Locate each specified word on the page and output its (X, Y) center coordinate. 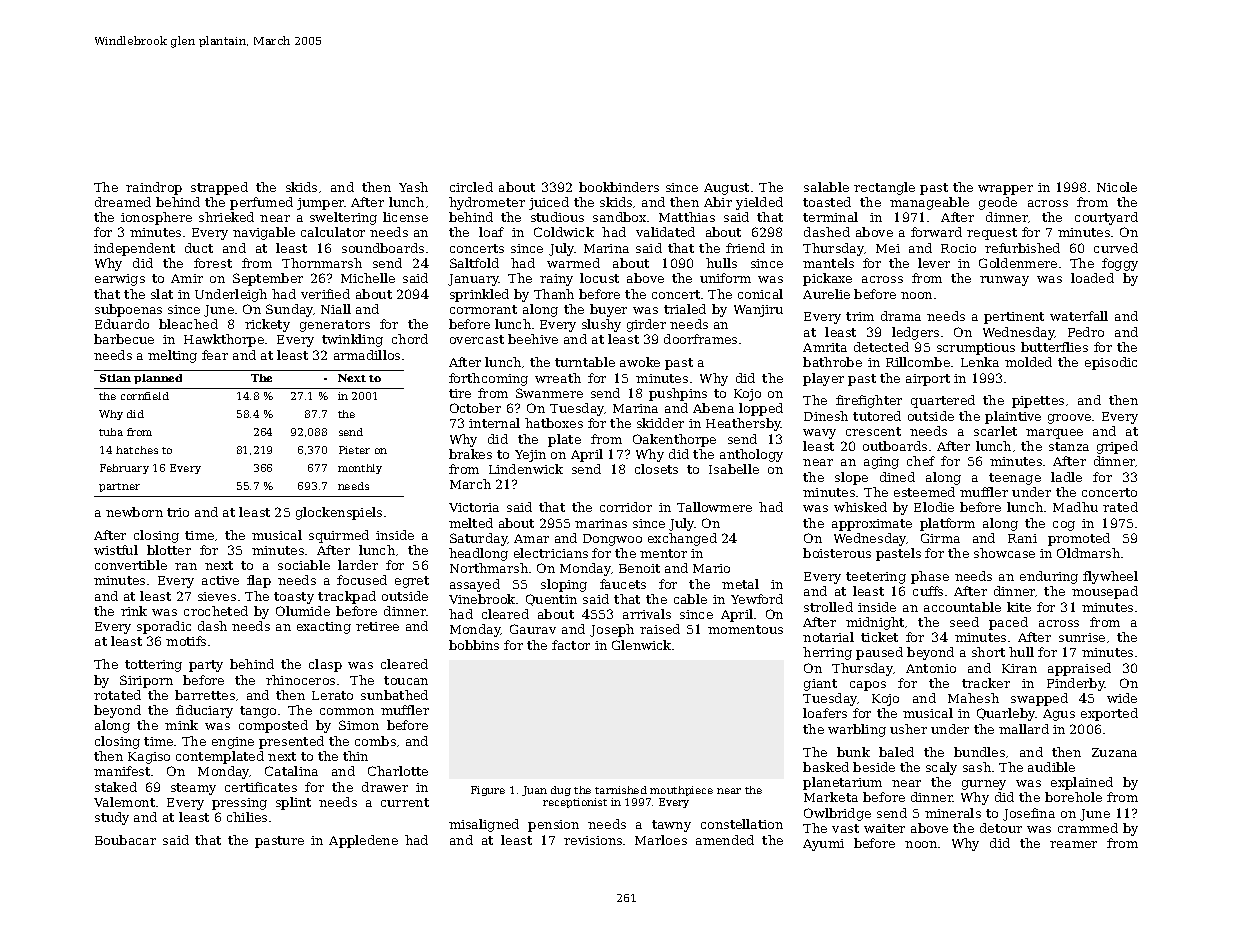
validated (665, 232)
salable (826, 187)
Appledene (363, 841)
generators (335, 326)
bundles (979, 752)
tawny (671, 826)
